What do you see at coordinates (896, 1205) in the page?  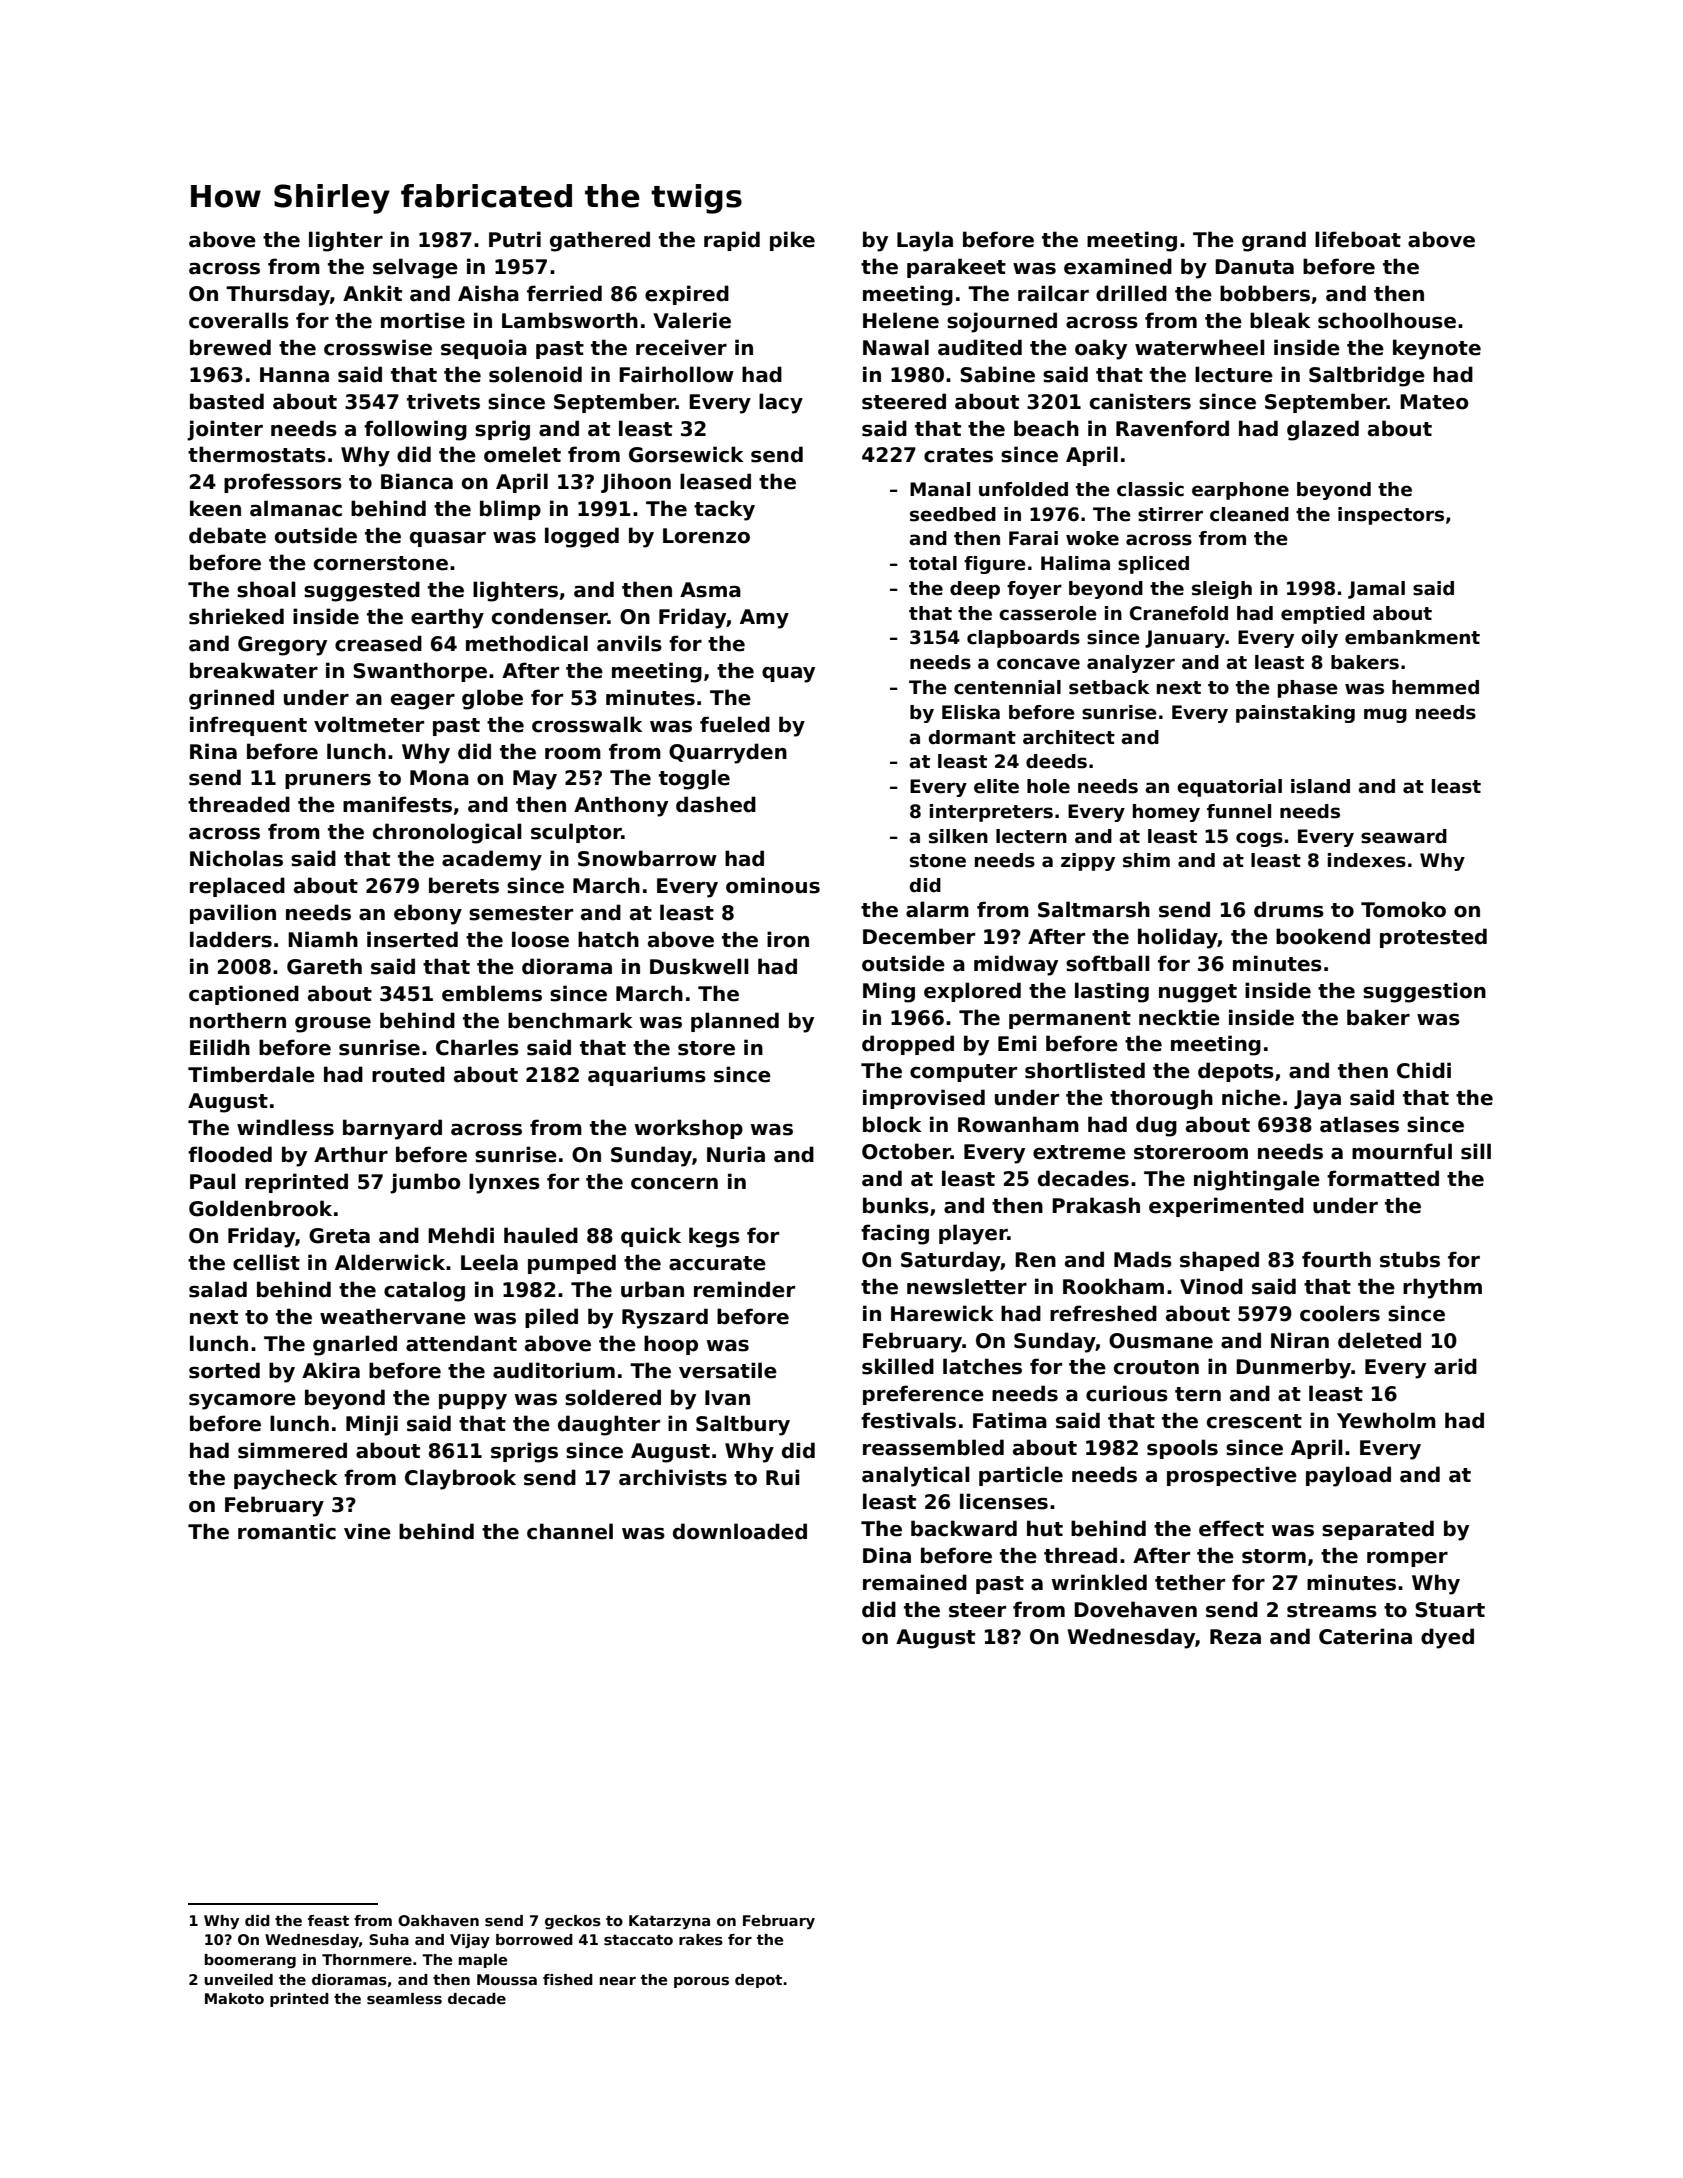 I see `bunks` at bounding box center [896, 1205].
